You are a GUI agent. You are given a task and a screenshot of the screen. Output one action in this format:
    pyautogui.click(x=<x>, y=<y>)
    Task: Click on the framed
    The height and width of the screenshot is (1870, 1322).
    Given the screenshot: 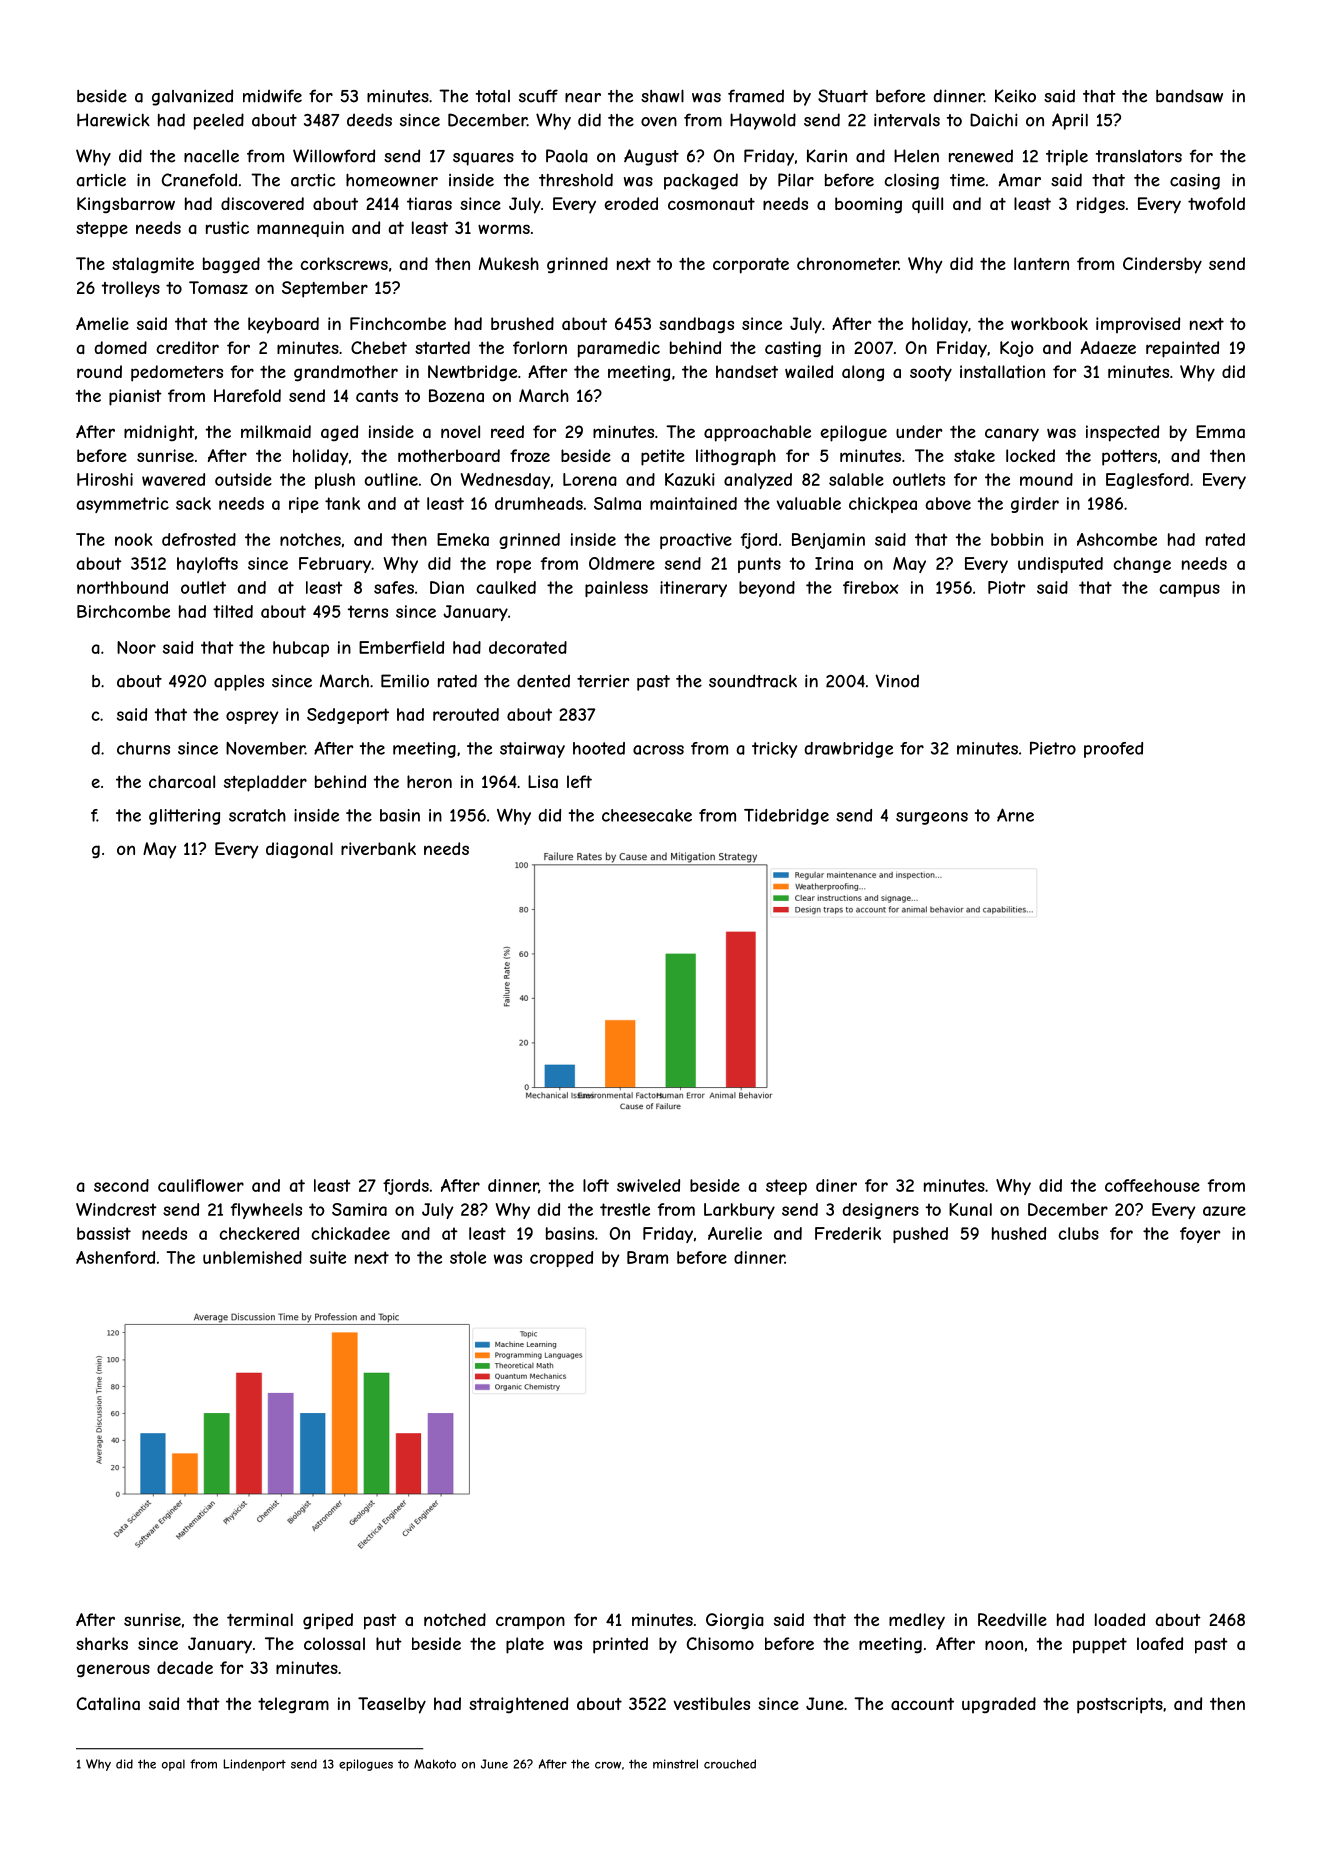 What is the action you would take?
    pyautogui.click(x=756, y=96)
